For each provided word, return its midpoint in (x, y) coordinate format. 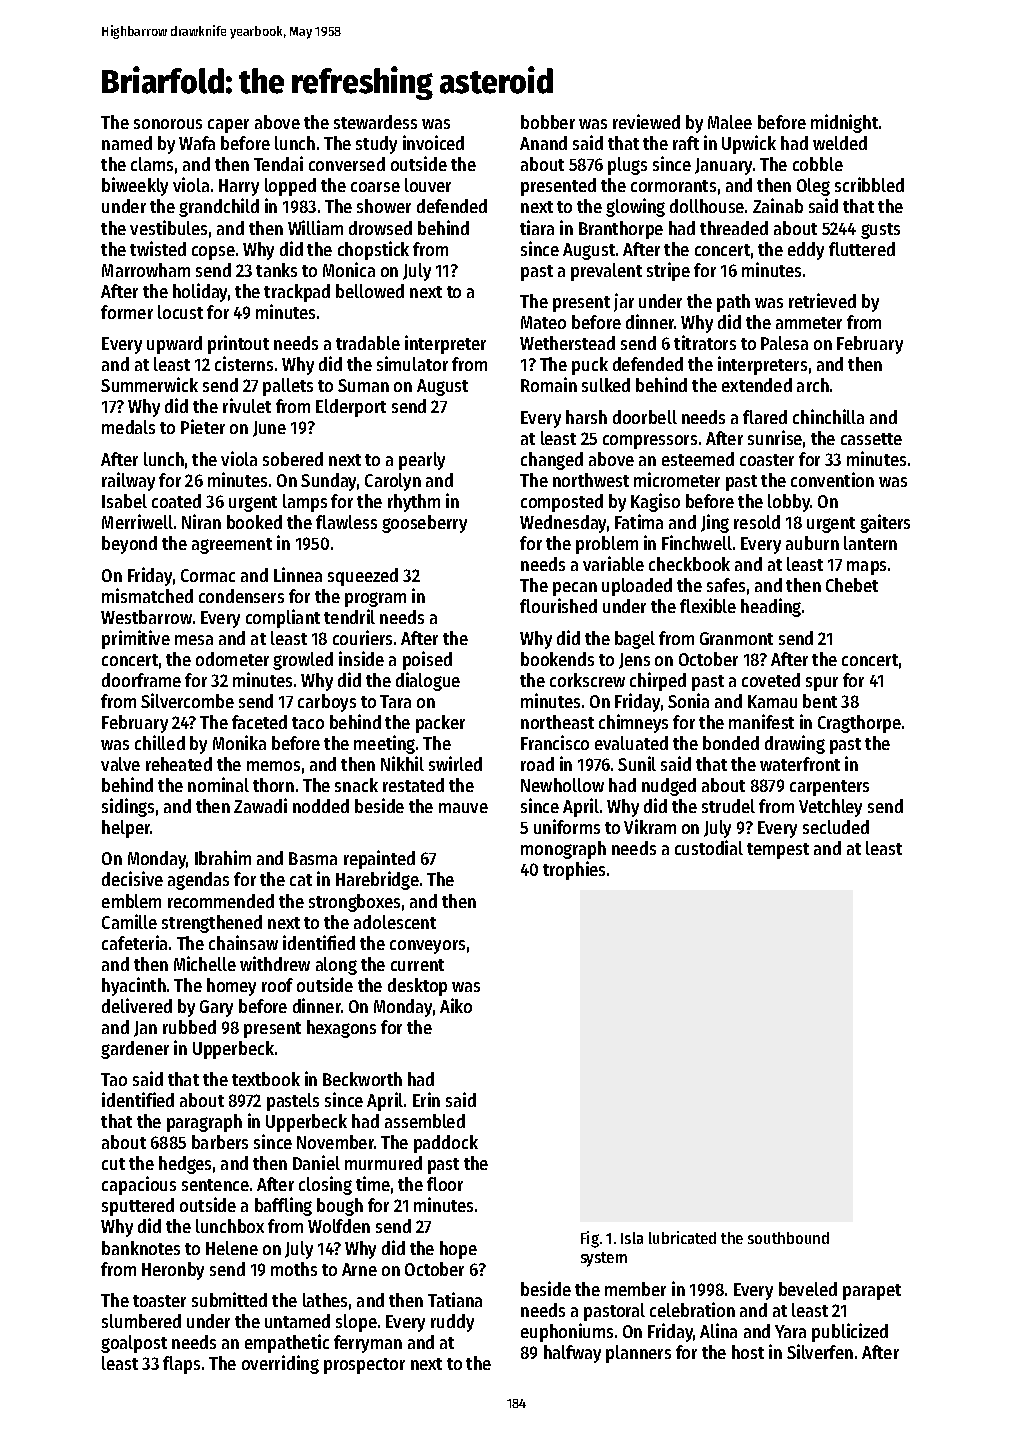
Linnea (298, 574)
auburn (812, 543)
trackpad (297, 293)
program (375, 599)
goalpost (134, 1344)
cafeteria (134, 942)
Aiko (456, 1005)
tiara (537, 227)
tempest (778, 851)
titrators (705, 342)
